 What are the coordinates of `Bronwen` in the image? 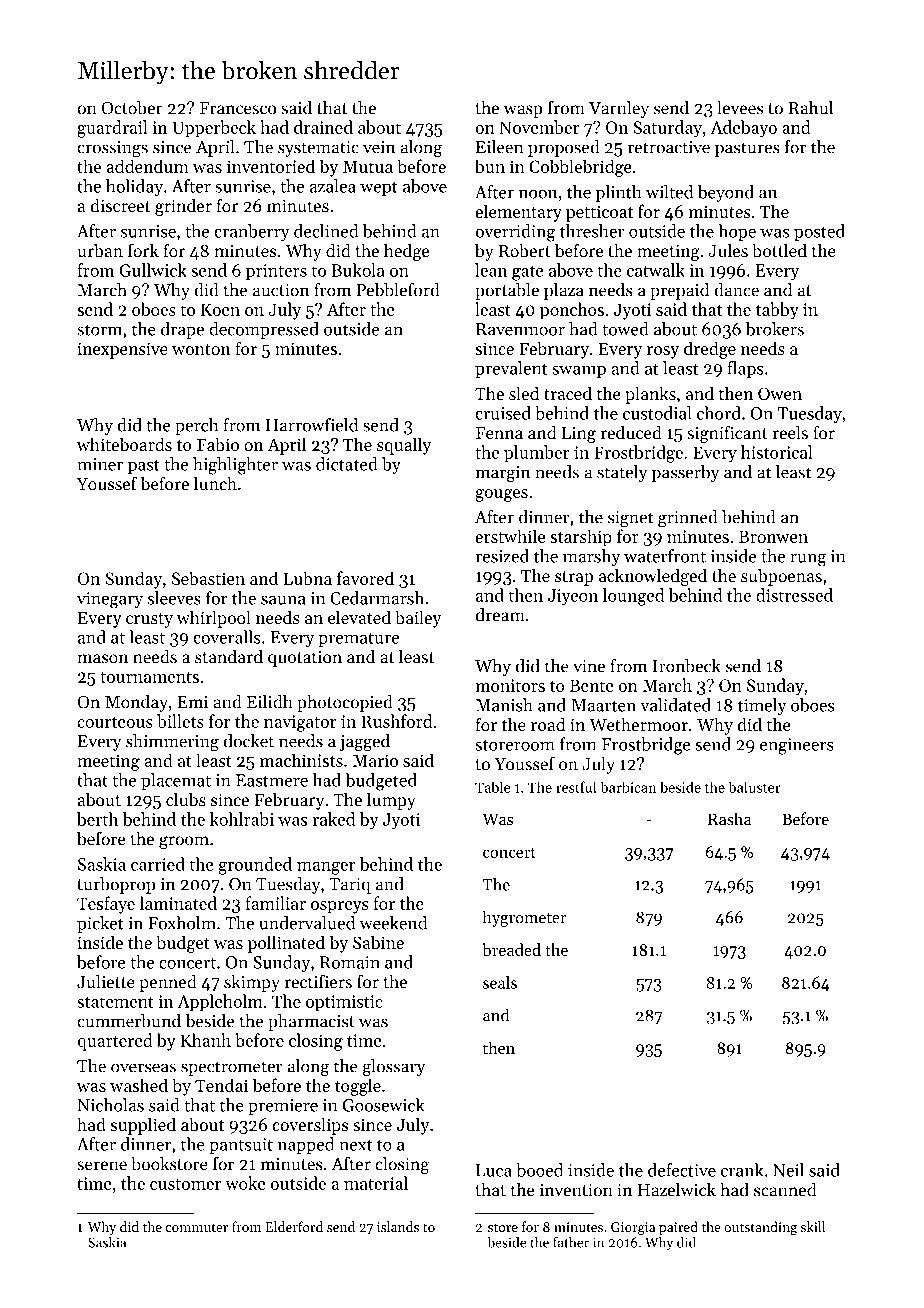 It's located at (773, 536).
